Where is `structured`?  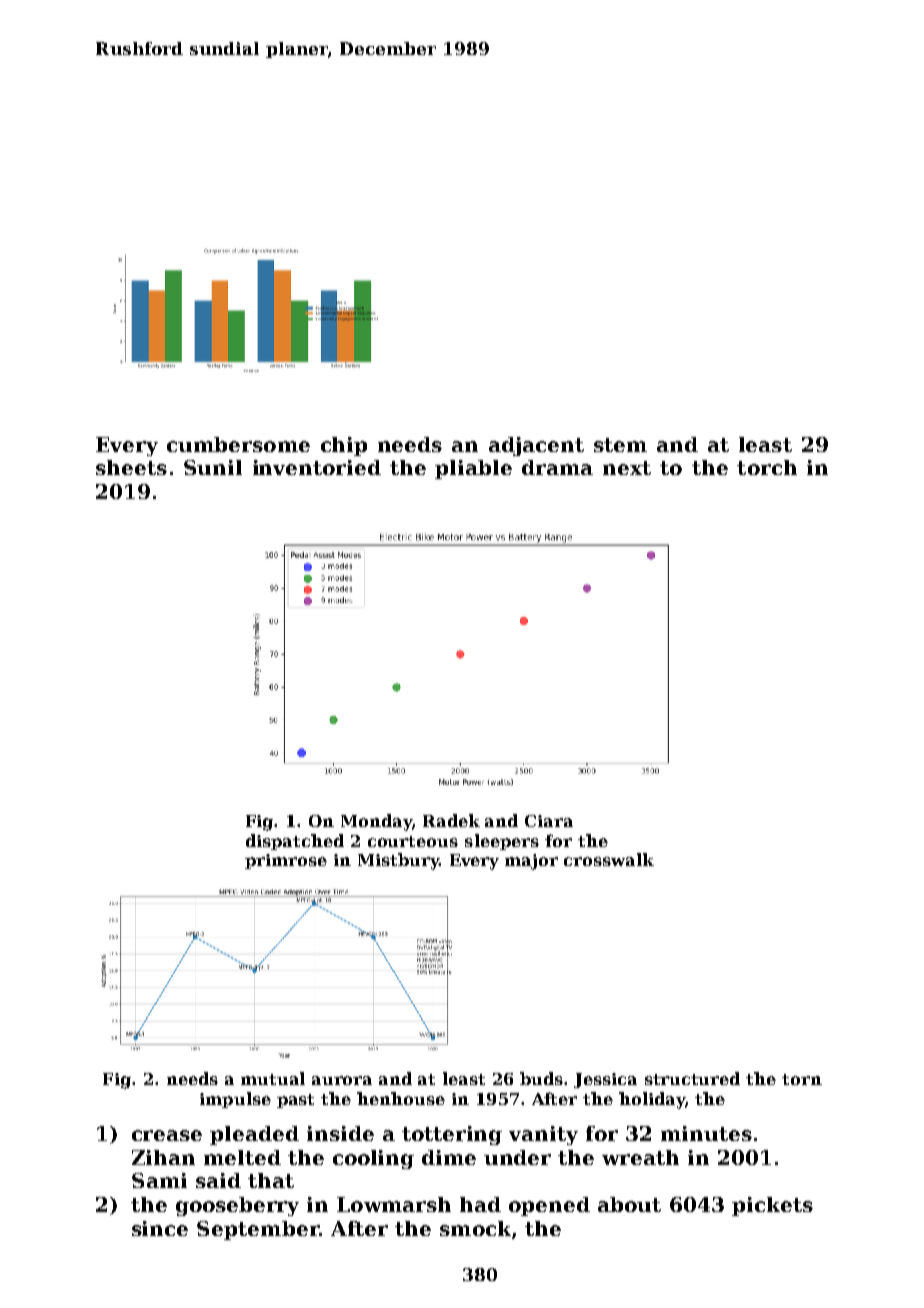 structured is located at coordinates (692, 1078).
